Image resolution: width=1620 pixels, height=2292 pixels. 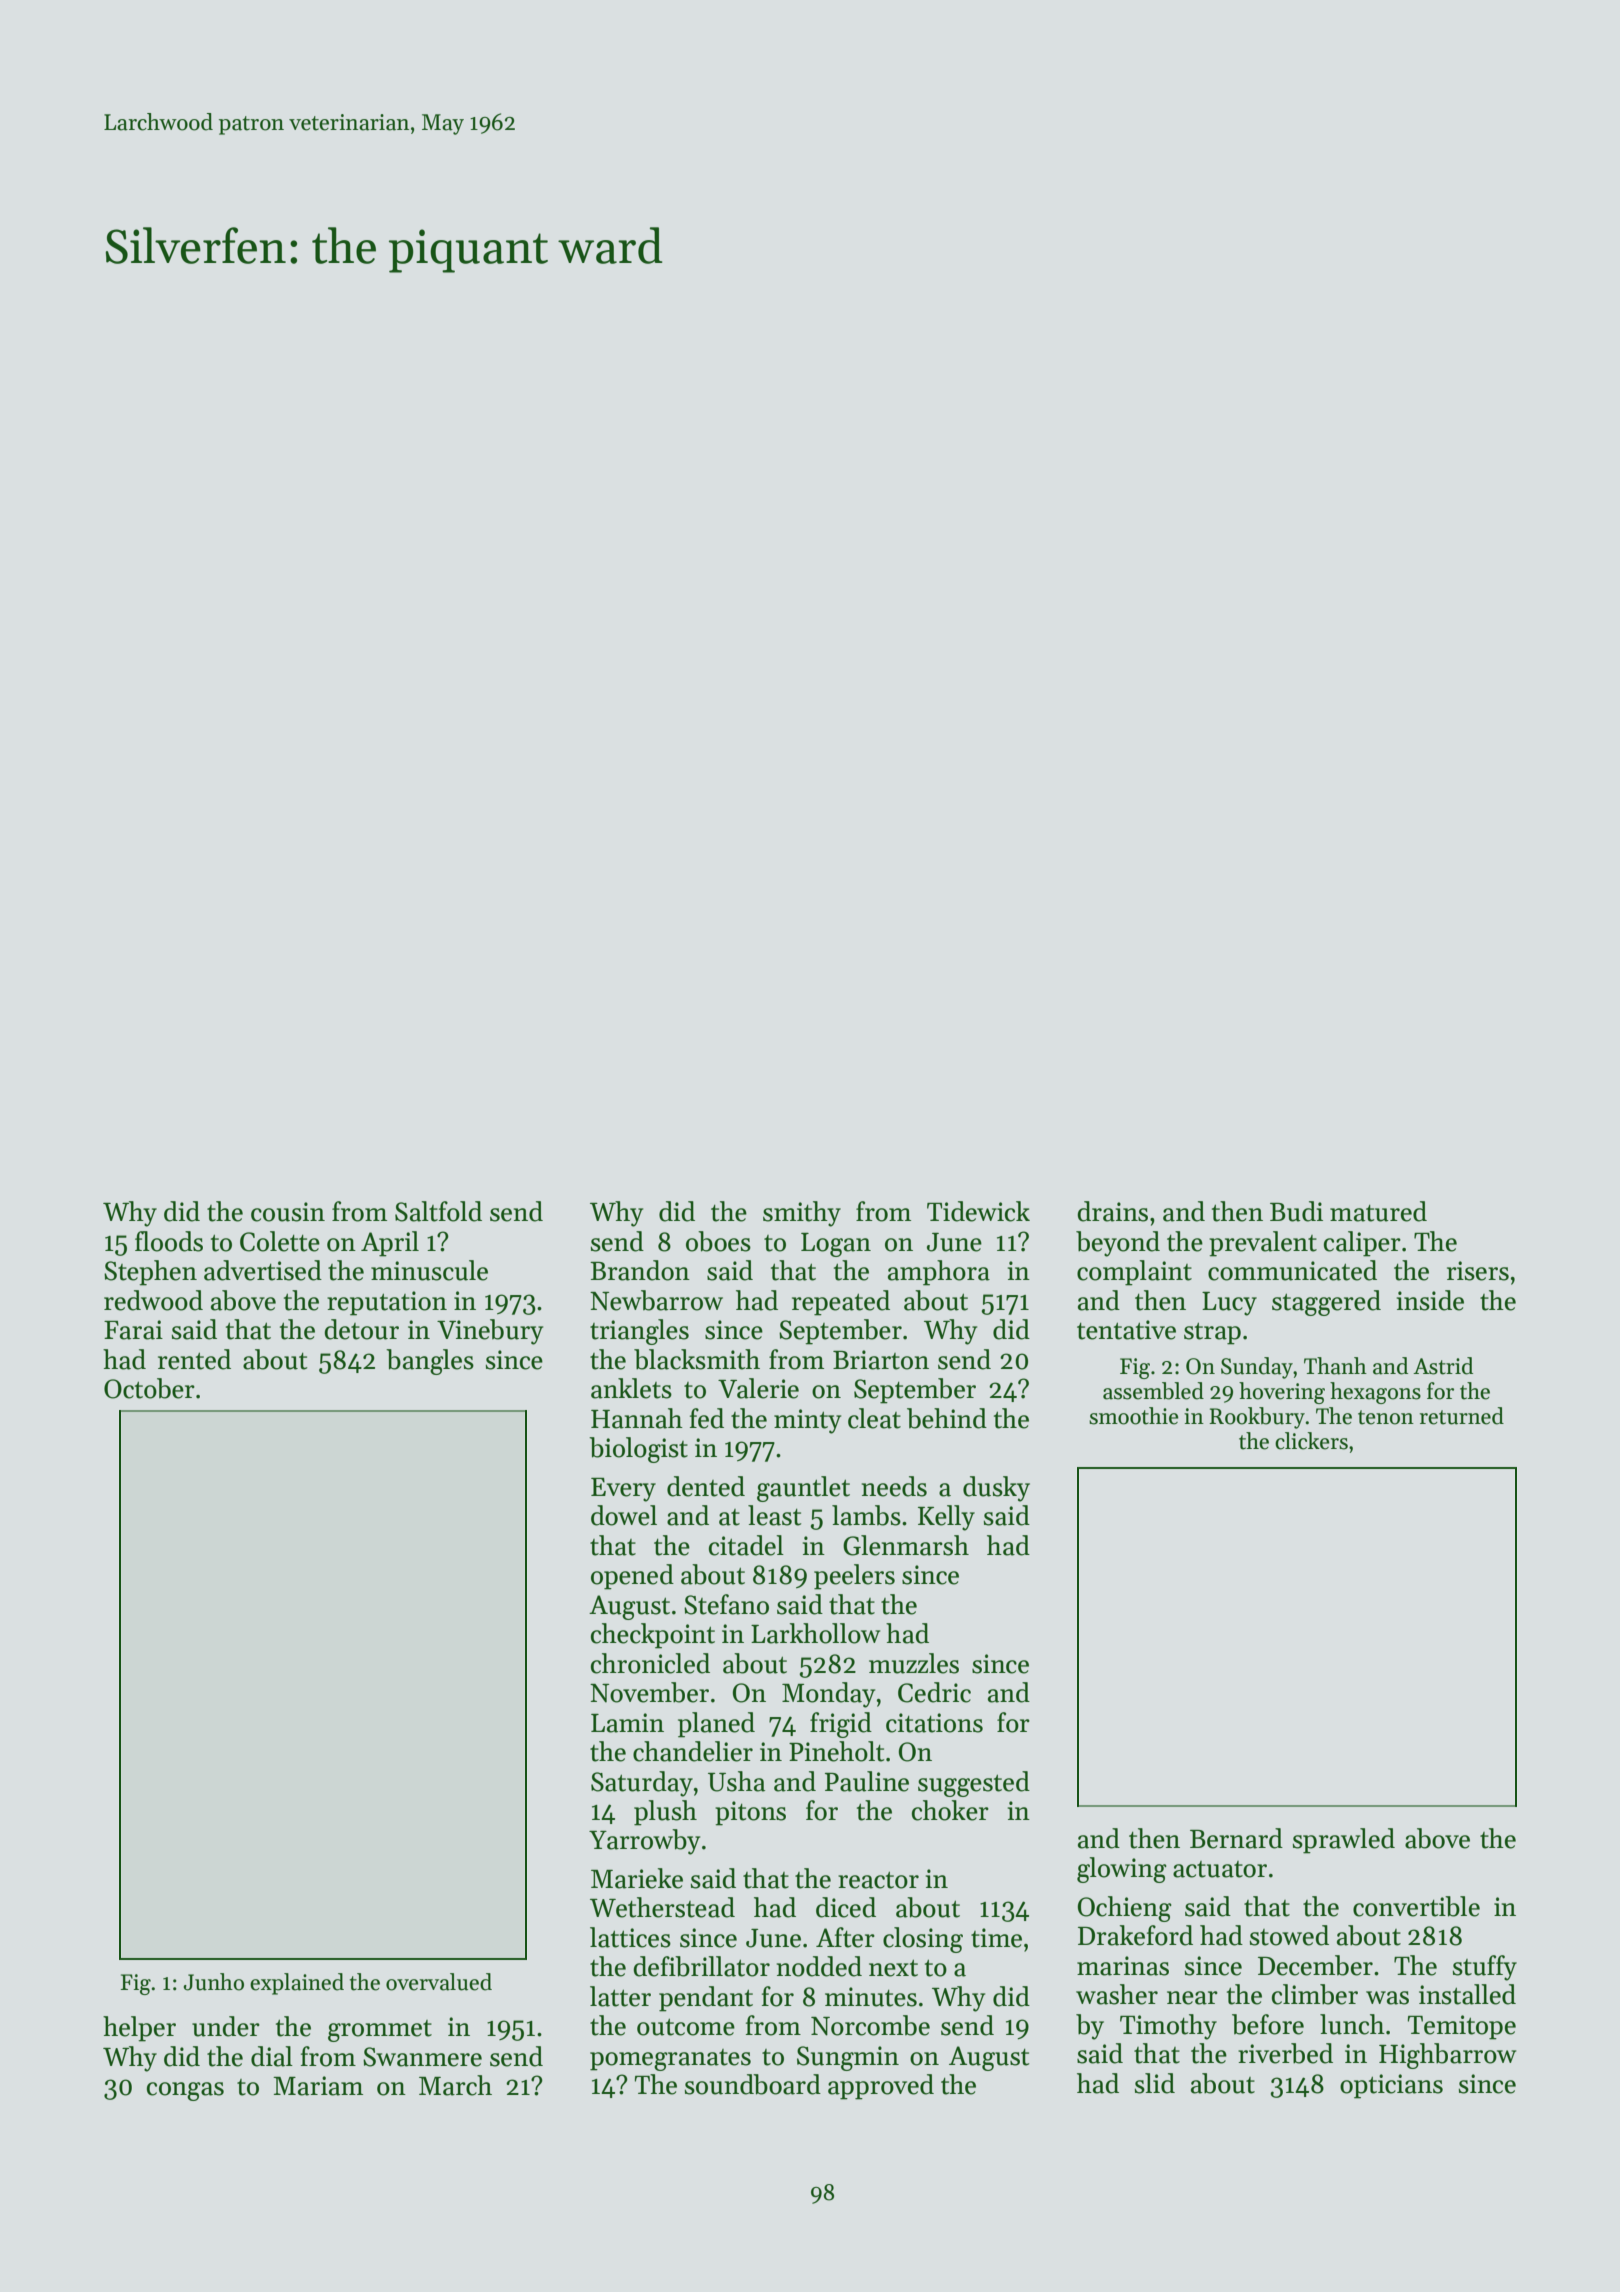 What do you see at coordinates (934, 1692) in the screenshot?
I see `Cedric` at bounding box center [934, 1692].
